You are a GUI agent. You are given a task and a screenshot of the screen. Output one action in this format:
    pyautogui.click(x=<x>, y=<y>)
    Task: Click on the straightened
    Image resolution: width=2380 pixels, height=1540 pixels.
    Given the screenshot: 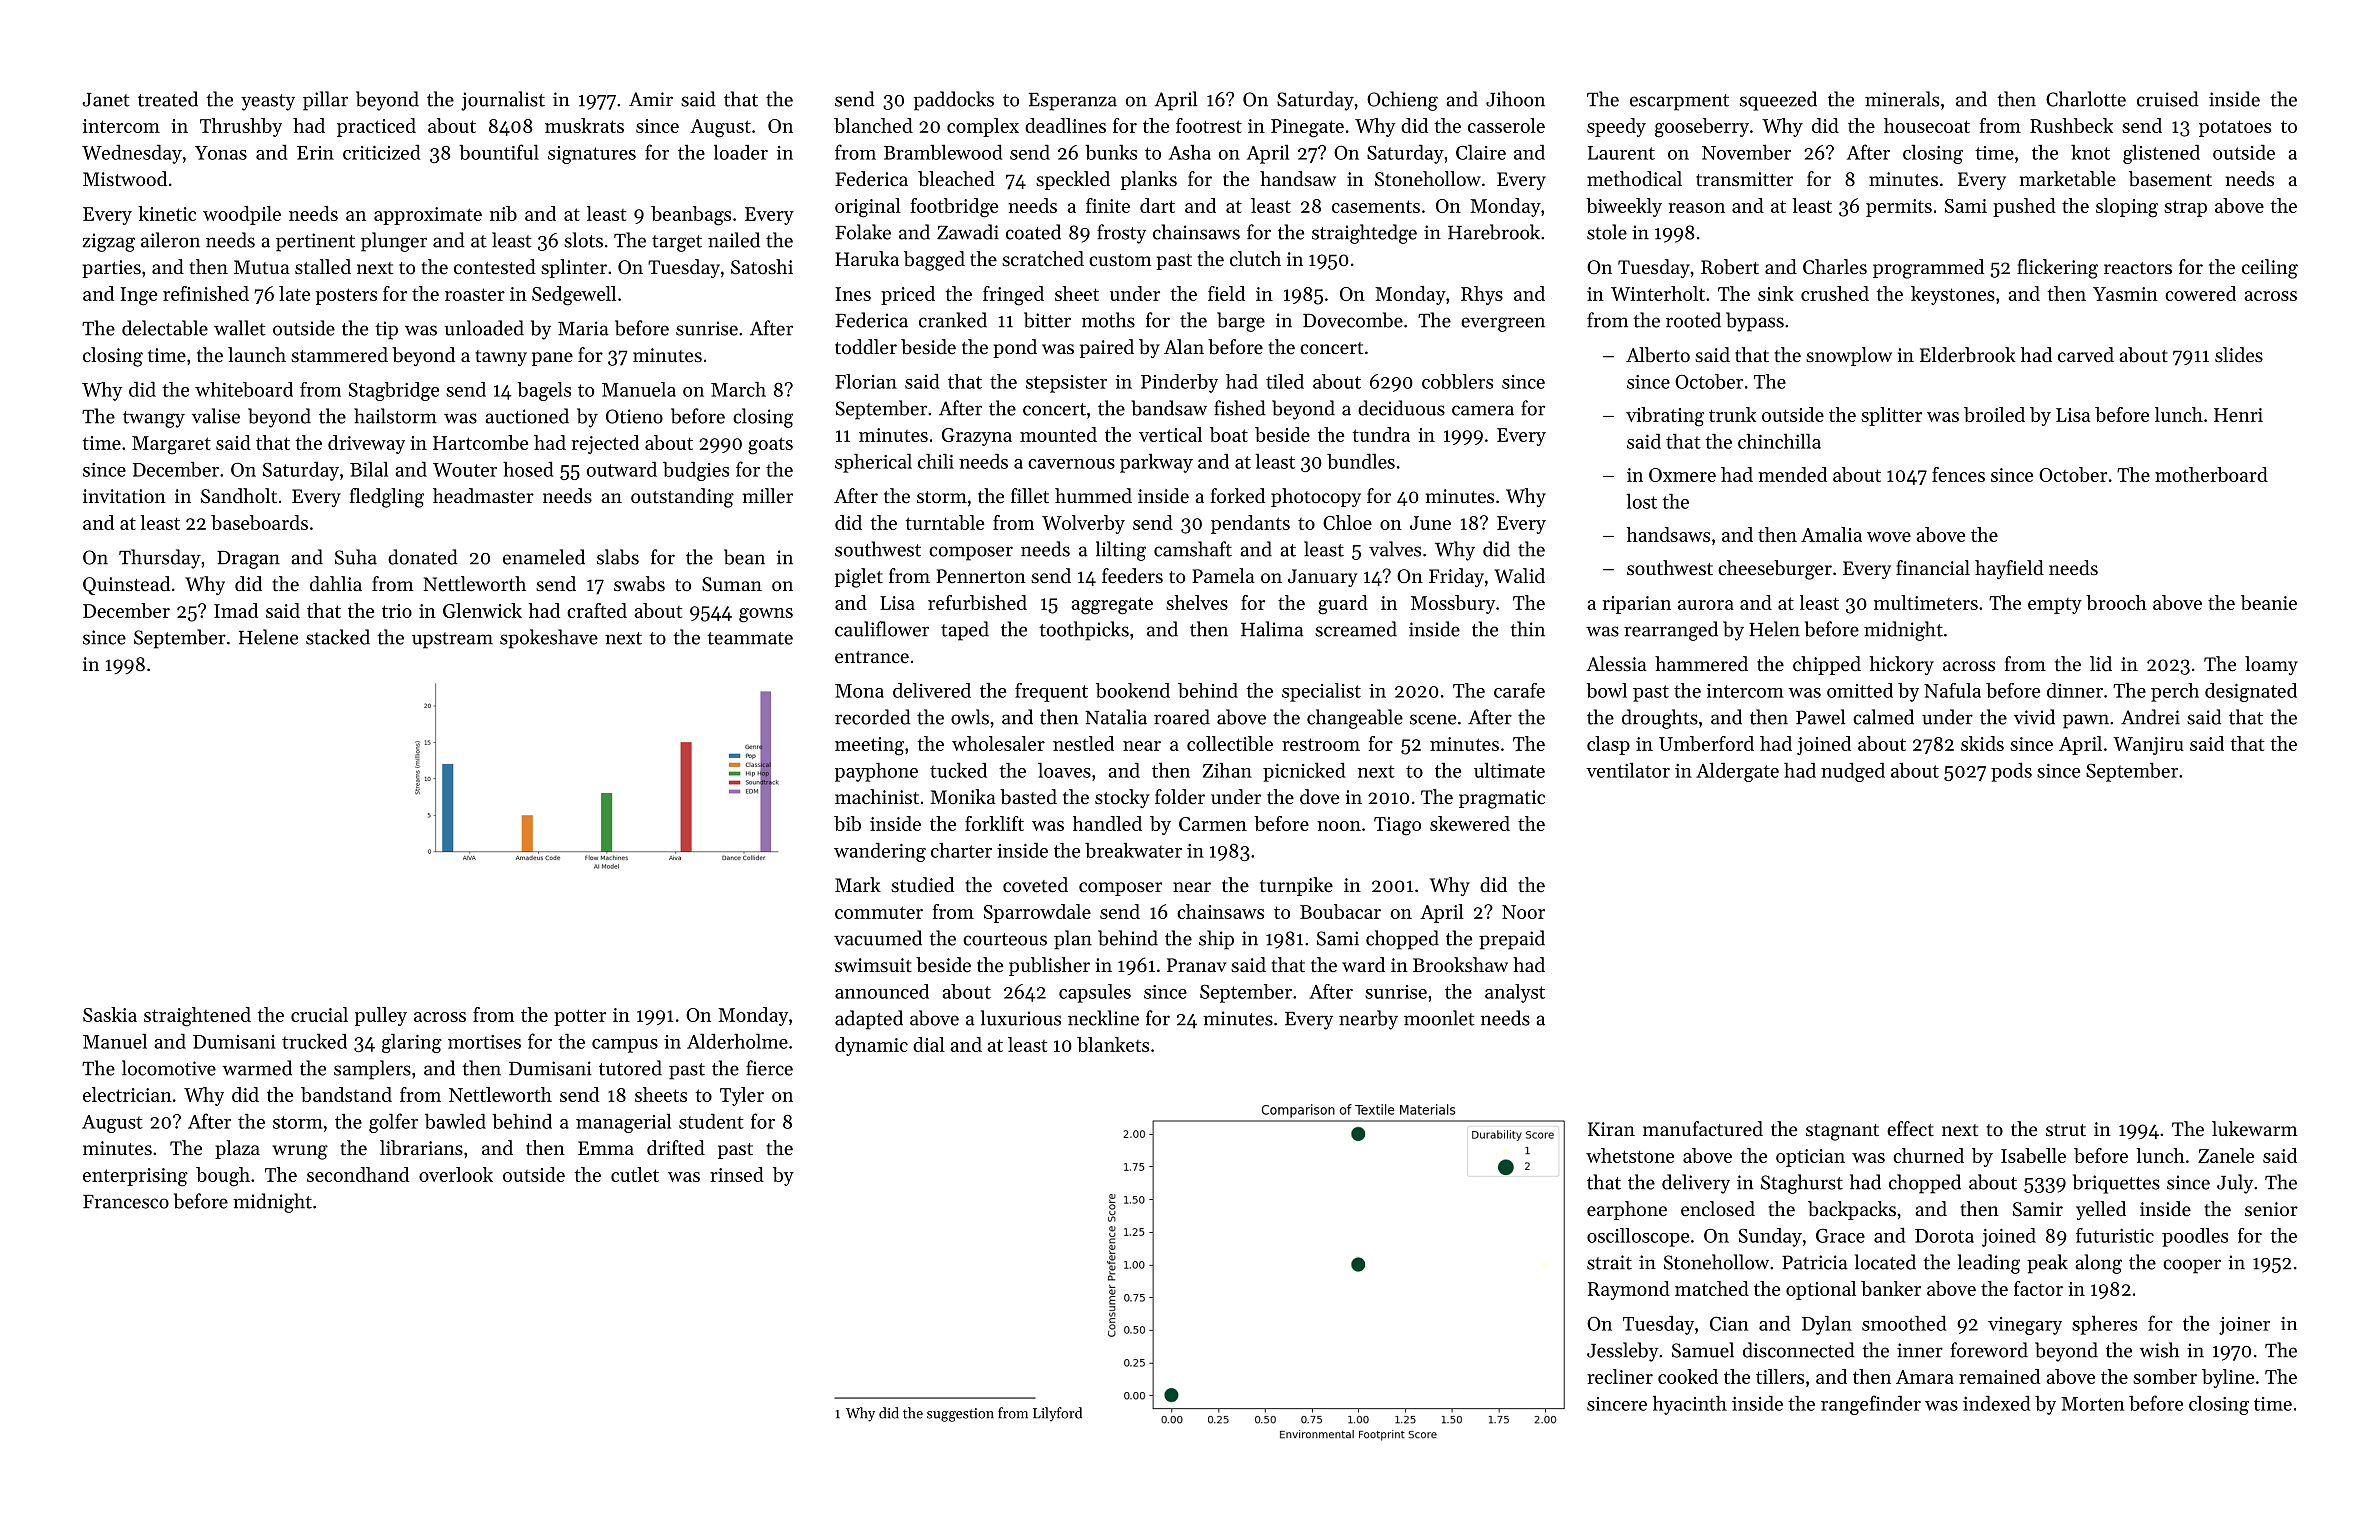 What is the action you would take?
    pyautogui.click(x=197, y=1017)
